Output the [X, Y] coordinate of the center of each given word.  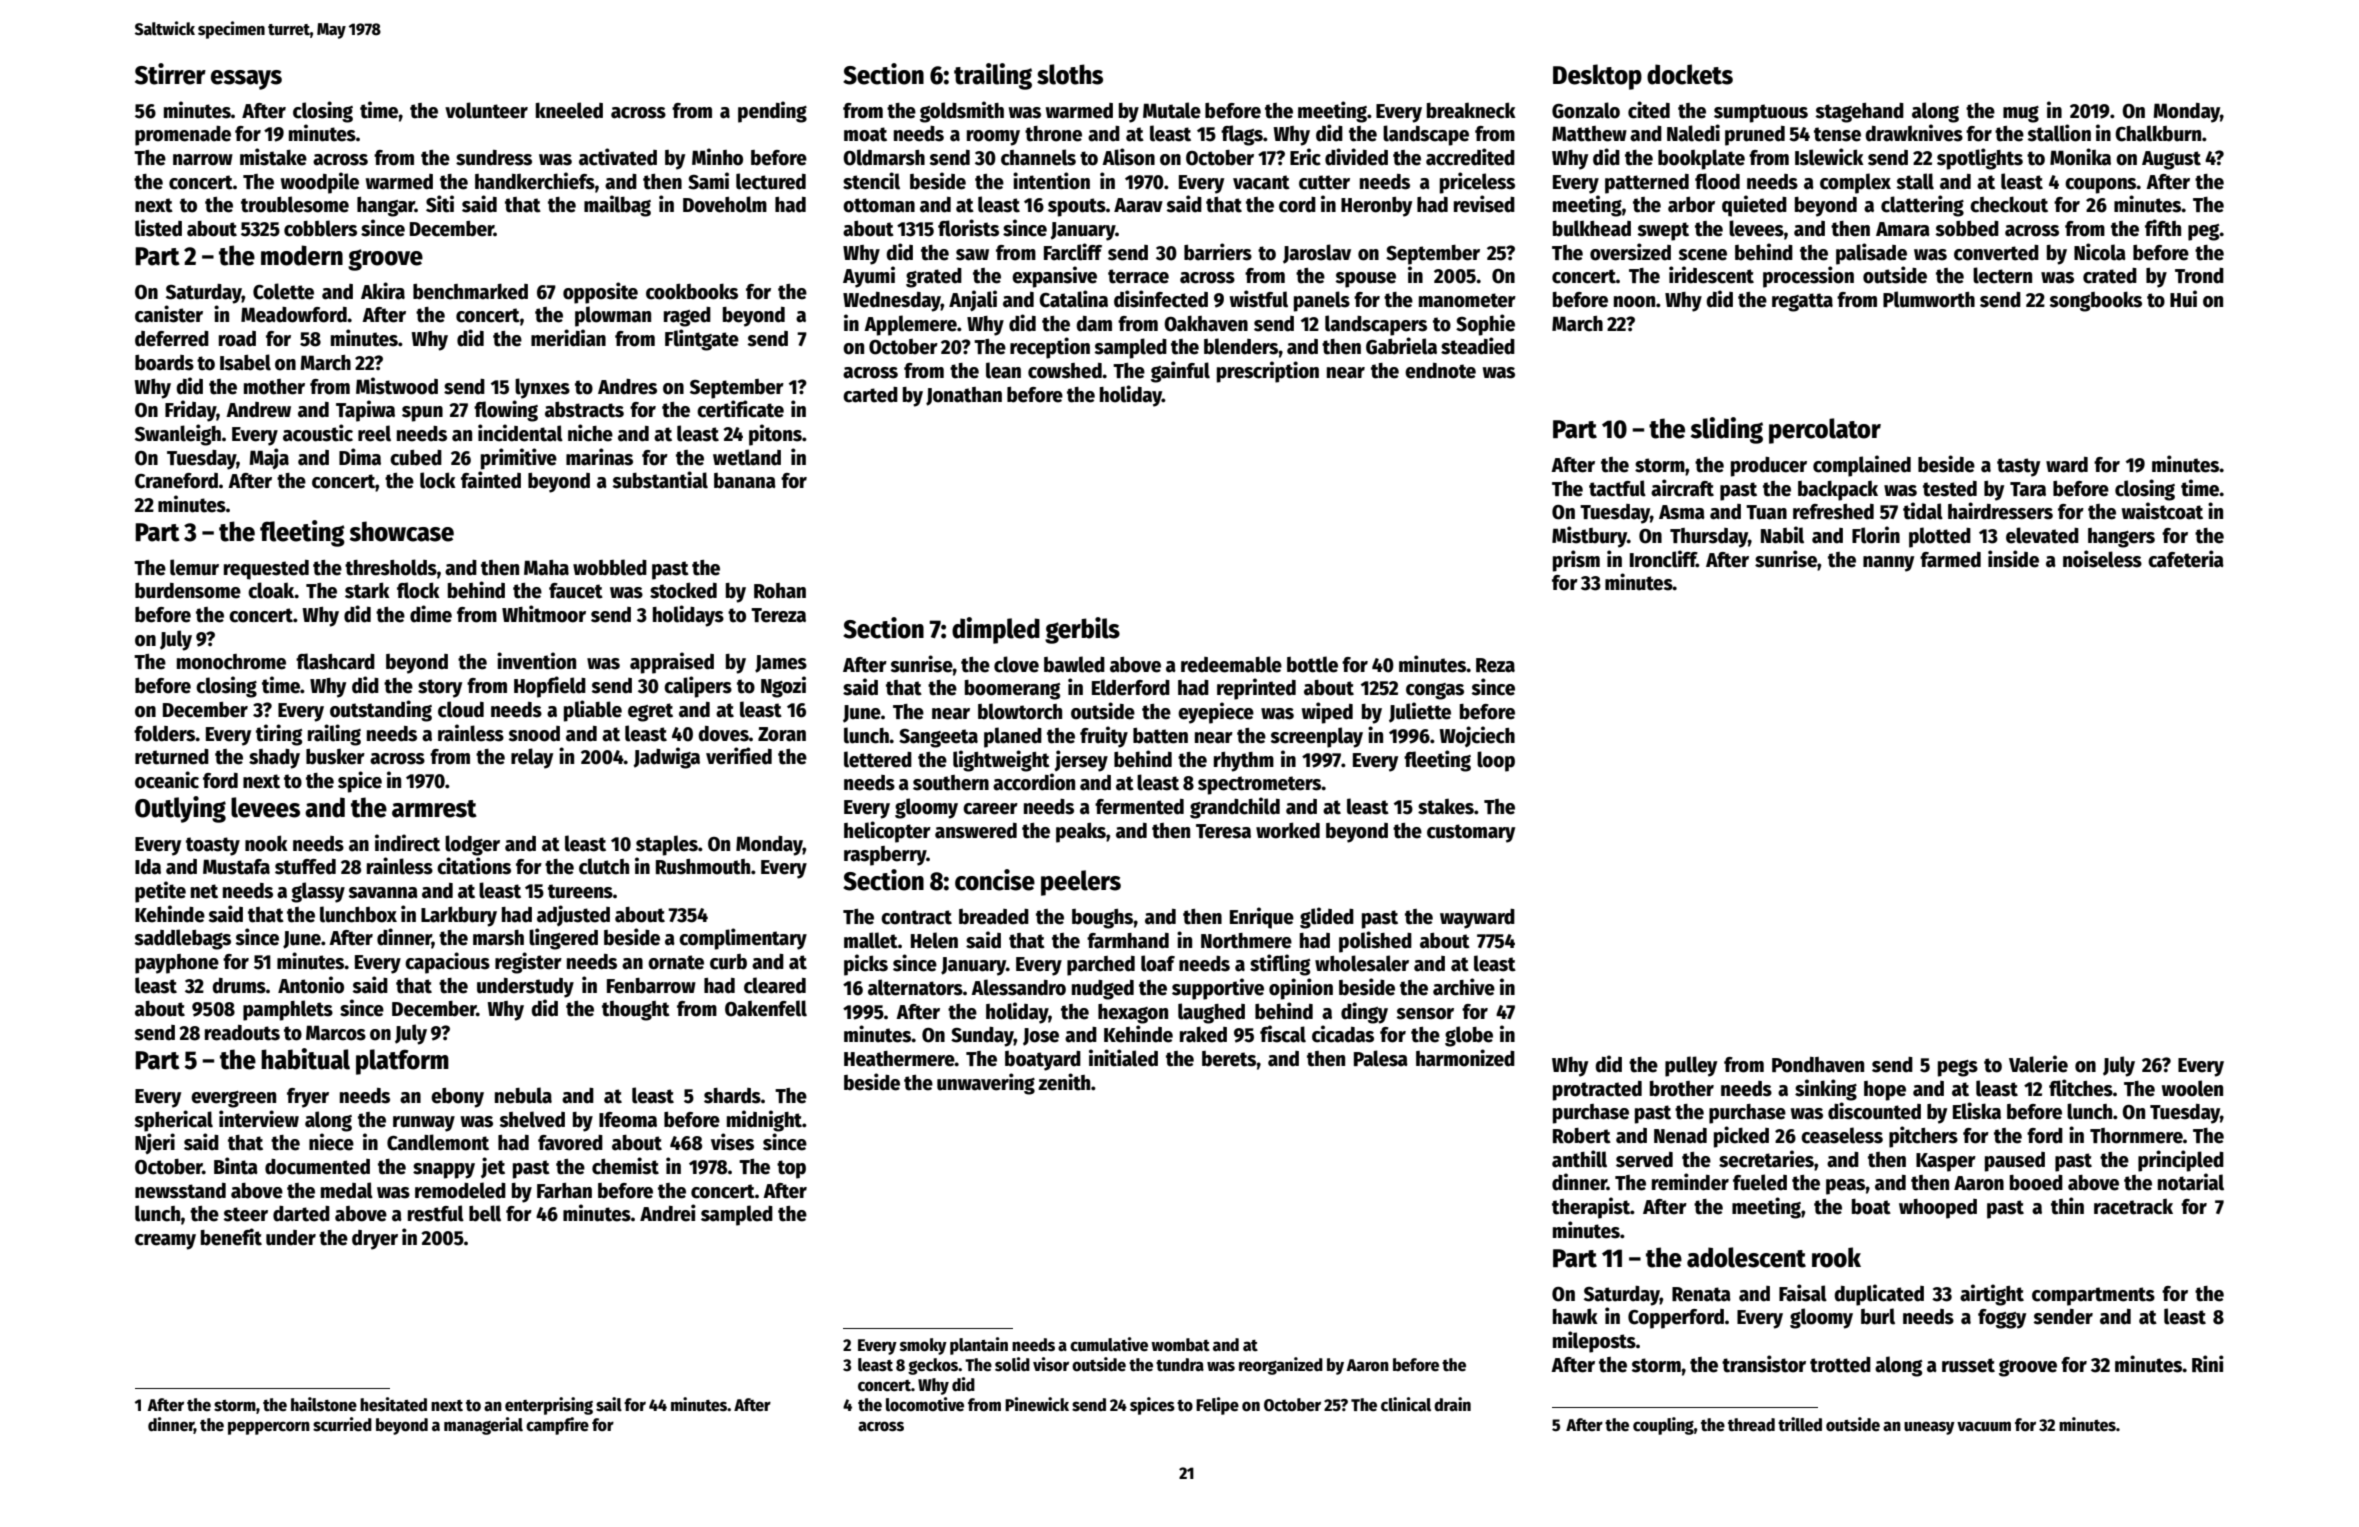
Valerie [2038, 1064]
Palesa [1381, 1058]
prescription [1268, 372]
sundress [494, 158]
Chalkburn [2158, 133]
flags [1242, 135]
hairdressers [2000, 511]
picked [1741, 1137]
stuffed [305, 867]
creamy [165, 1242]
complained [1862, 466]
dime [431, 614]
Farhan [564, 1191]
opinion [1301, 989]
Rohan [780, 591]
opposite [600, 293]
